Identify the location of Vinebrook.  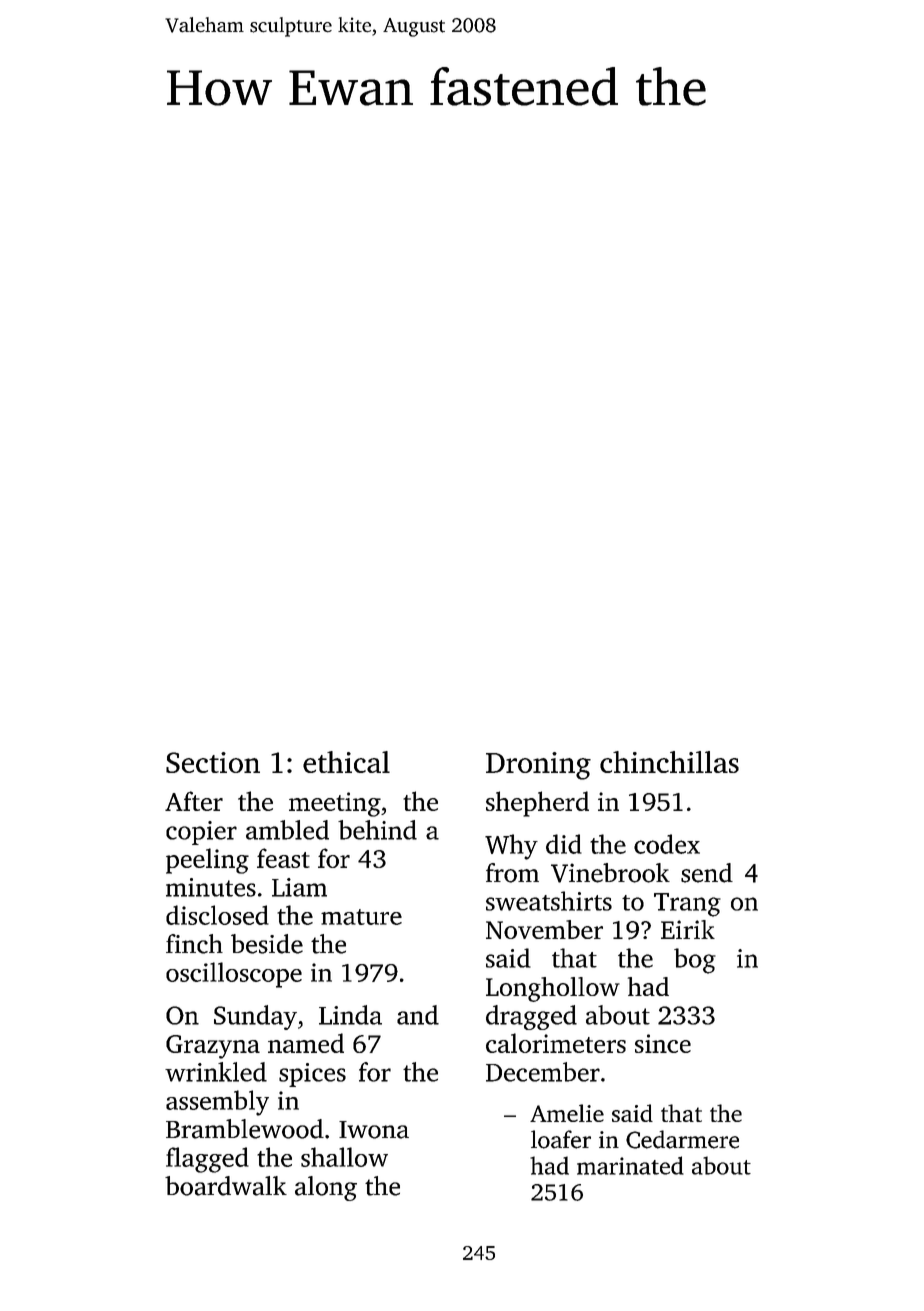
(610, 873).
